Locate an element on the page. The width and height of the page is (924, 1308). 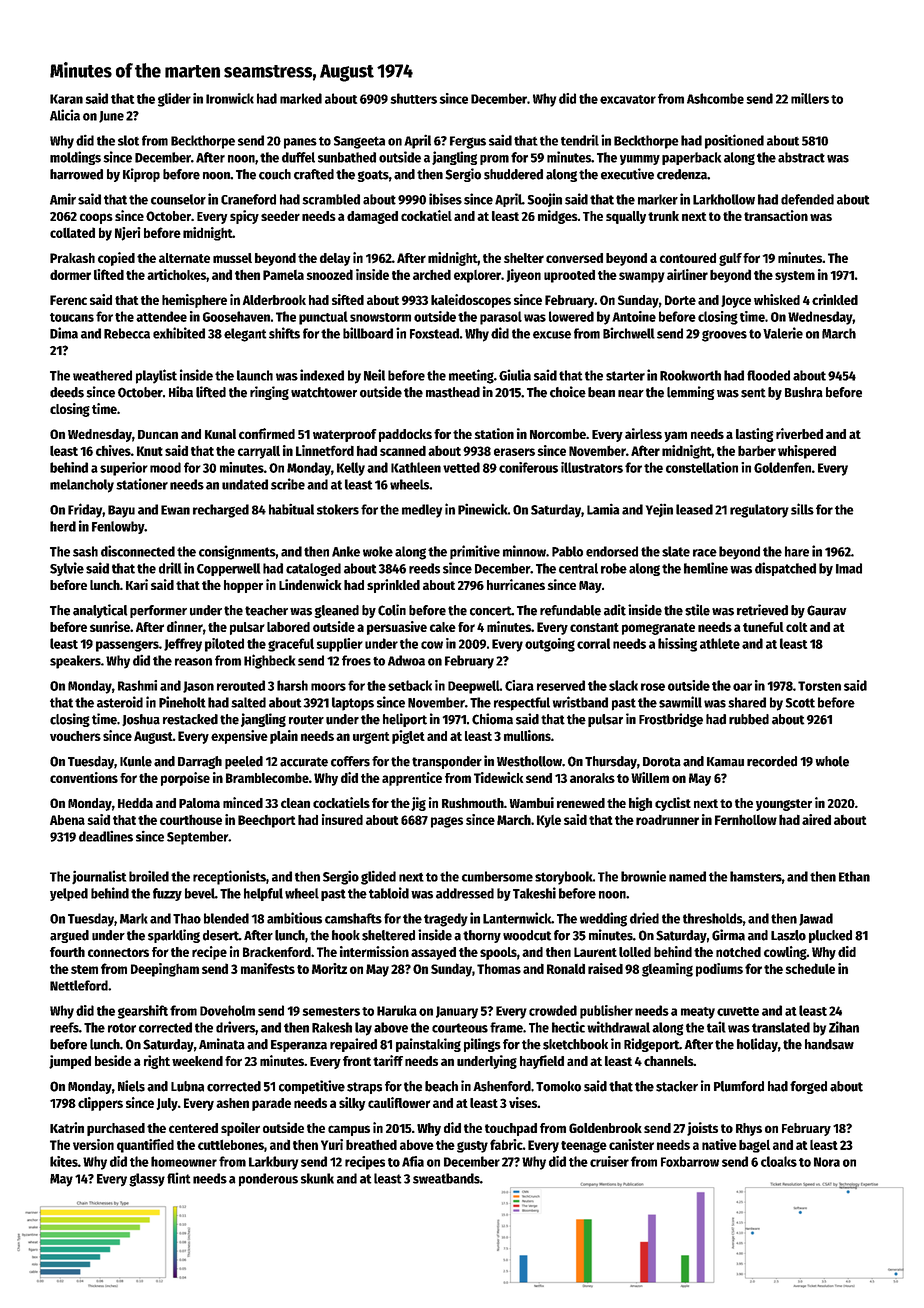
cruiser is located at coordinates (609, 1161).
